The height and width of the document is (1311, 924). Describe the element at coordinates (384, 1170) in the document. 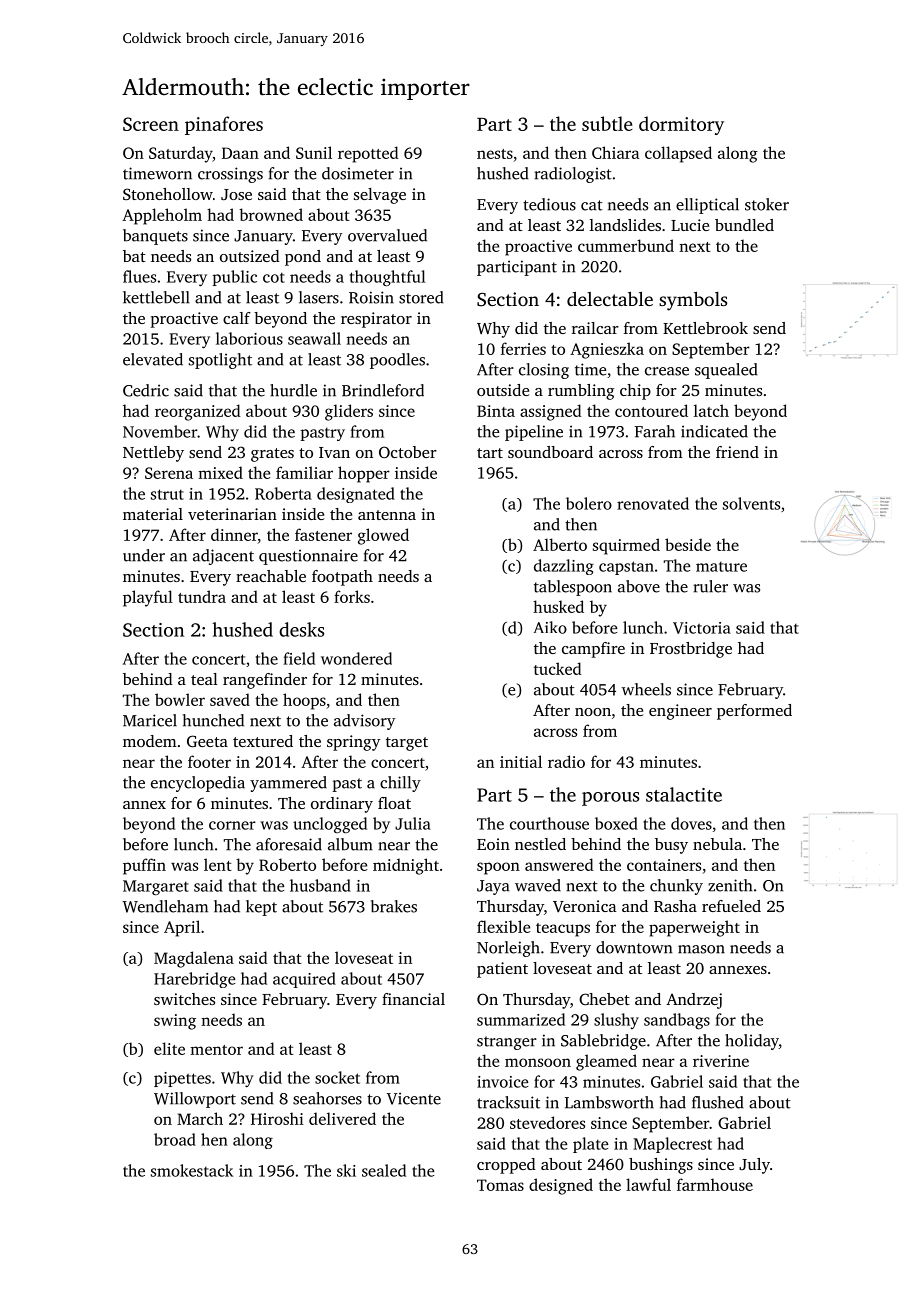

I see `sealed` at that location.
